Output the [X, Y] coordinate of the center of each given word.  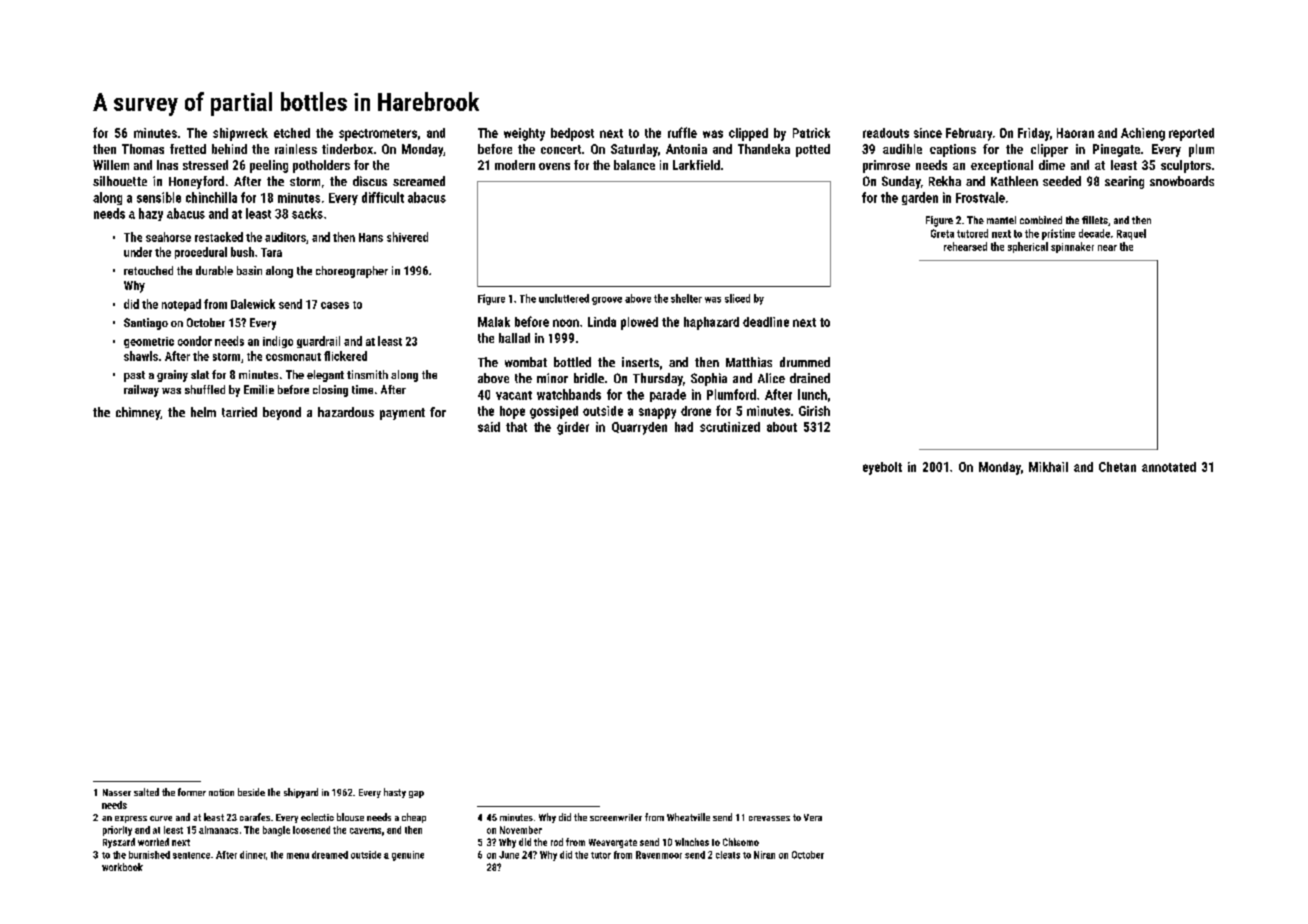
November [521, 830]
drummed [805, 362]
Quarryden [639, 428]
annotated [1169, 467]
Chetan [1117, 467]
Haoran [1075, 133]
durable [214, 270]
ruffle [682, 132]
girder [573, 428]
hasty [395, 793]
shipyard [301, 793]
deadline [766, 322]
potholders [321, 166]
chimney [138, 413]
